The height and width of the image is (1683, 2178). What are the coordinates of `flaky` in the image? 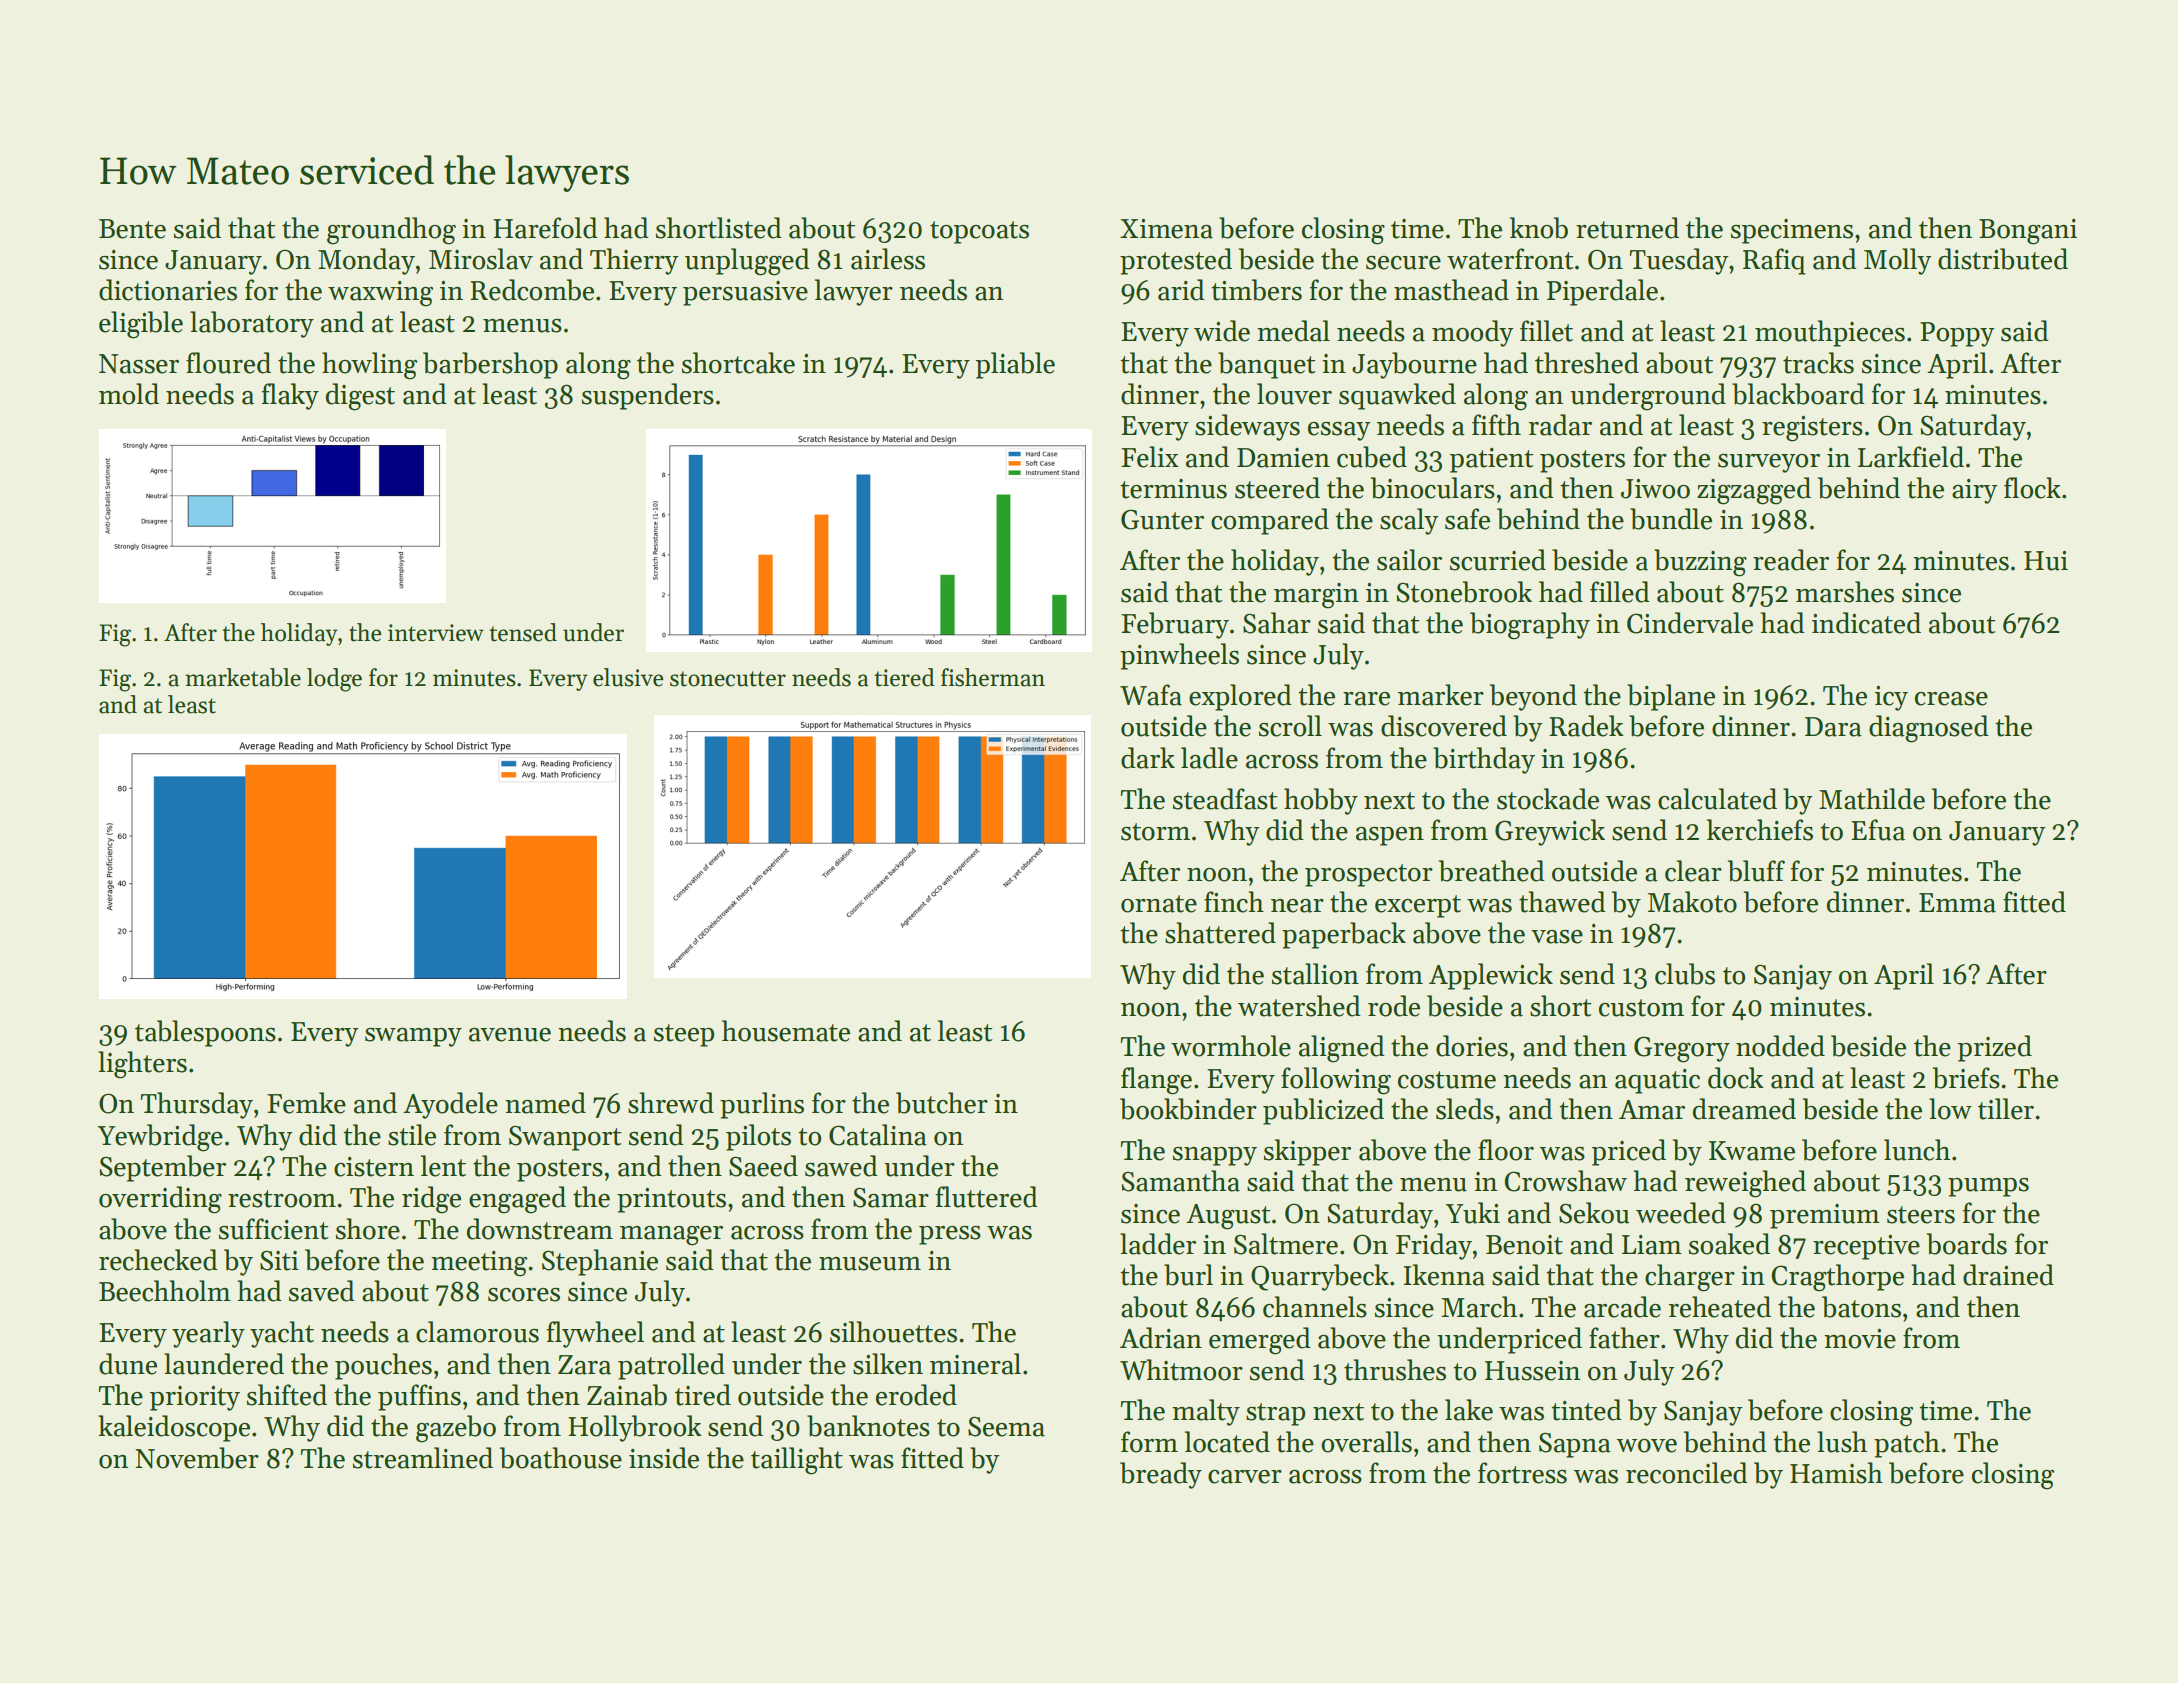 It's located at (290, 396).
